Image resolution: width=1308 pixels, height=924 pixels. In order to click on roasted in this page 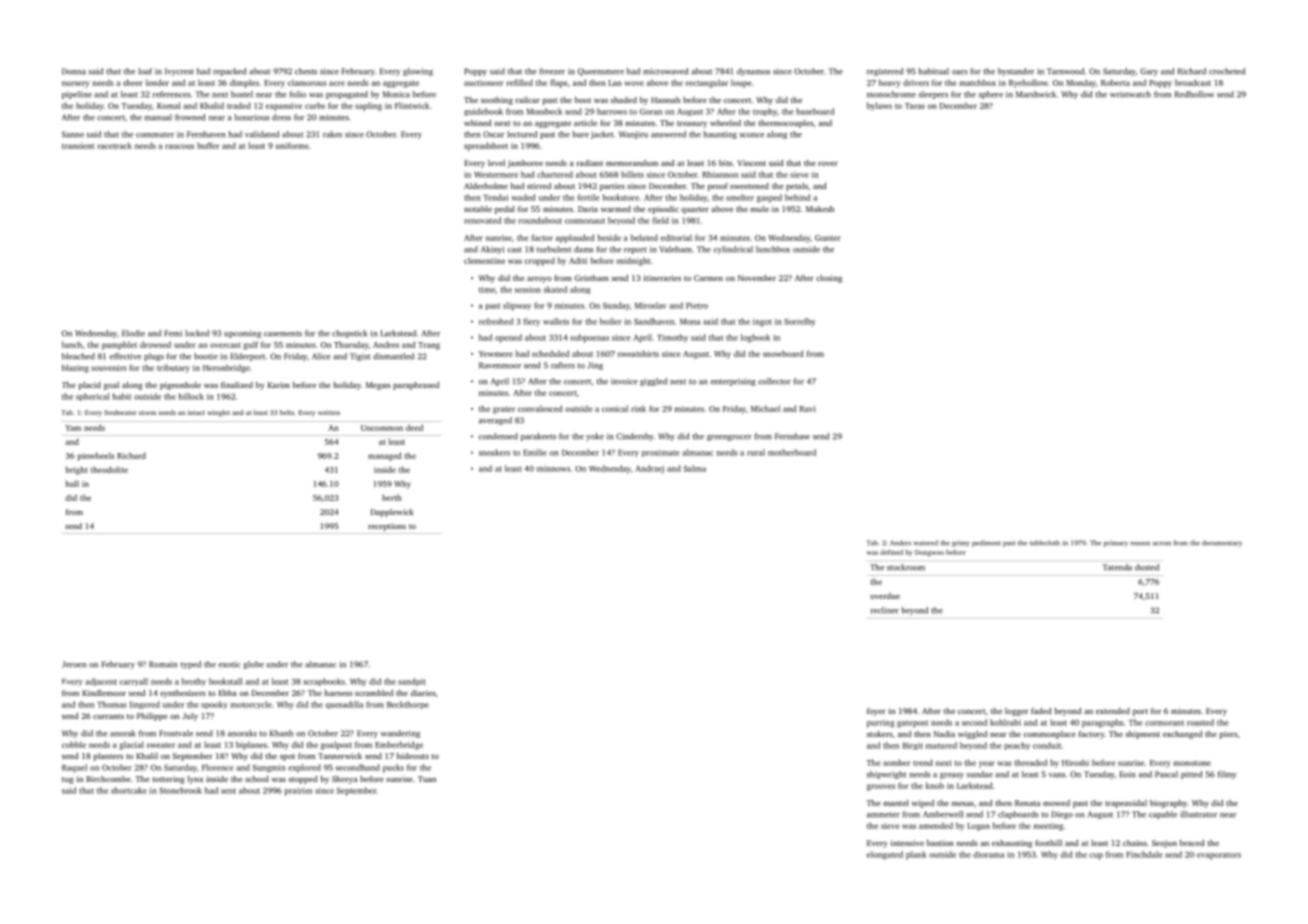, I will do `click(1200, 722)`.
